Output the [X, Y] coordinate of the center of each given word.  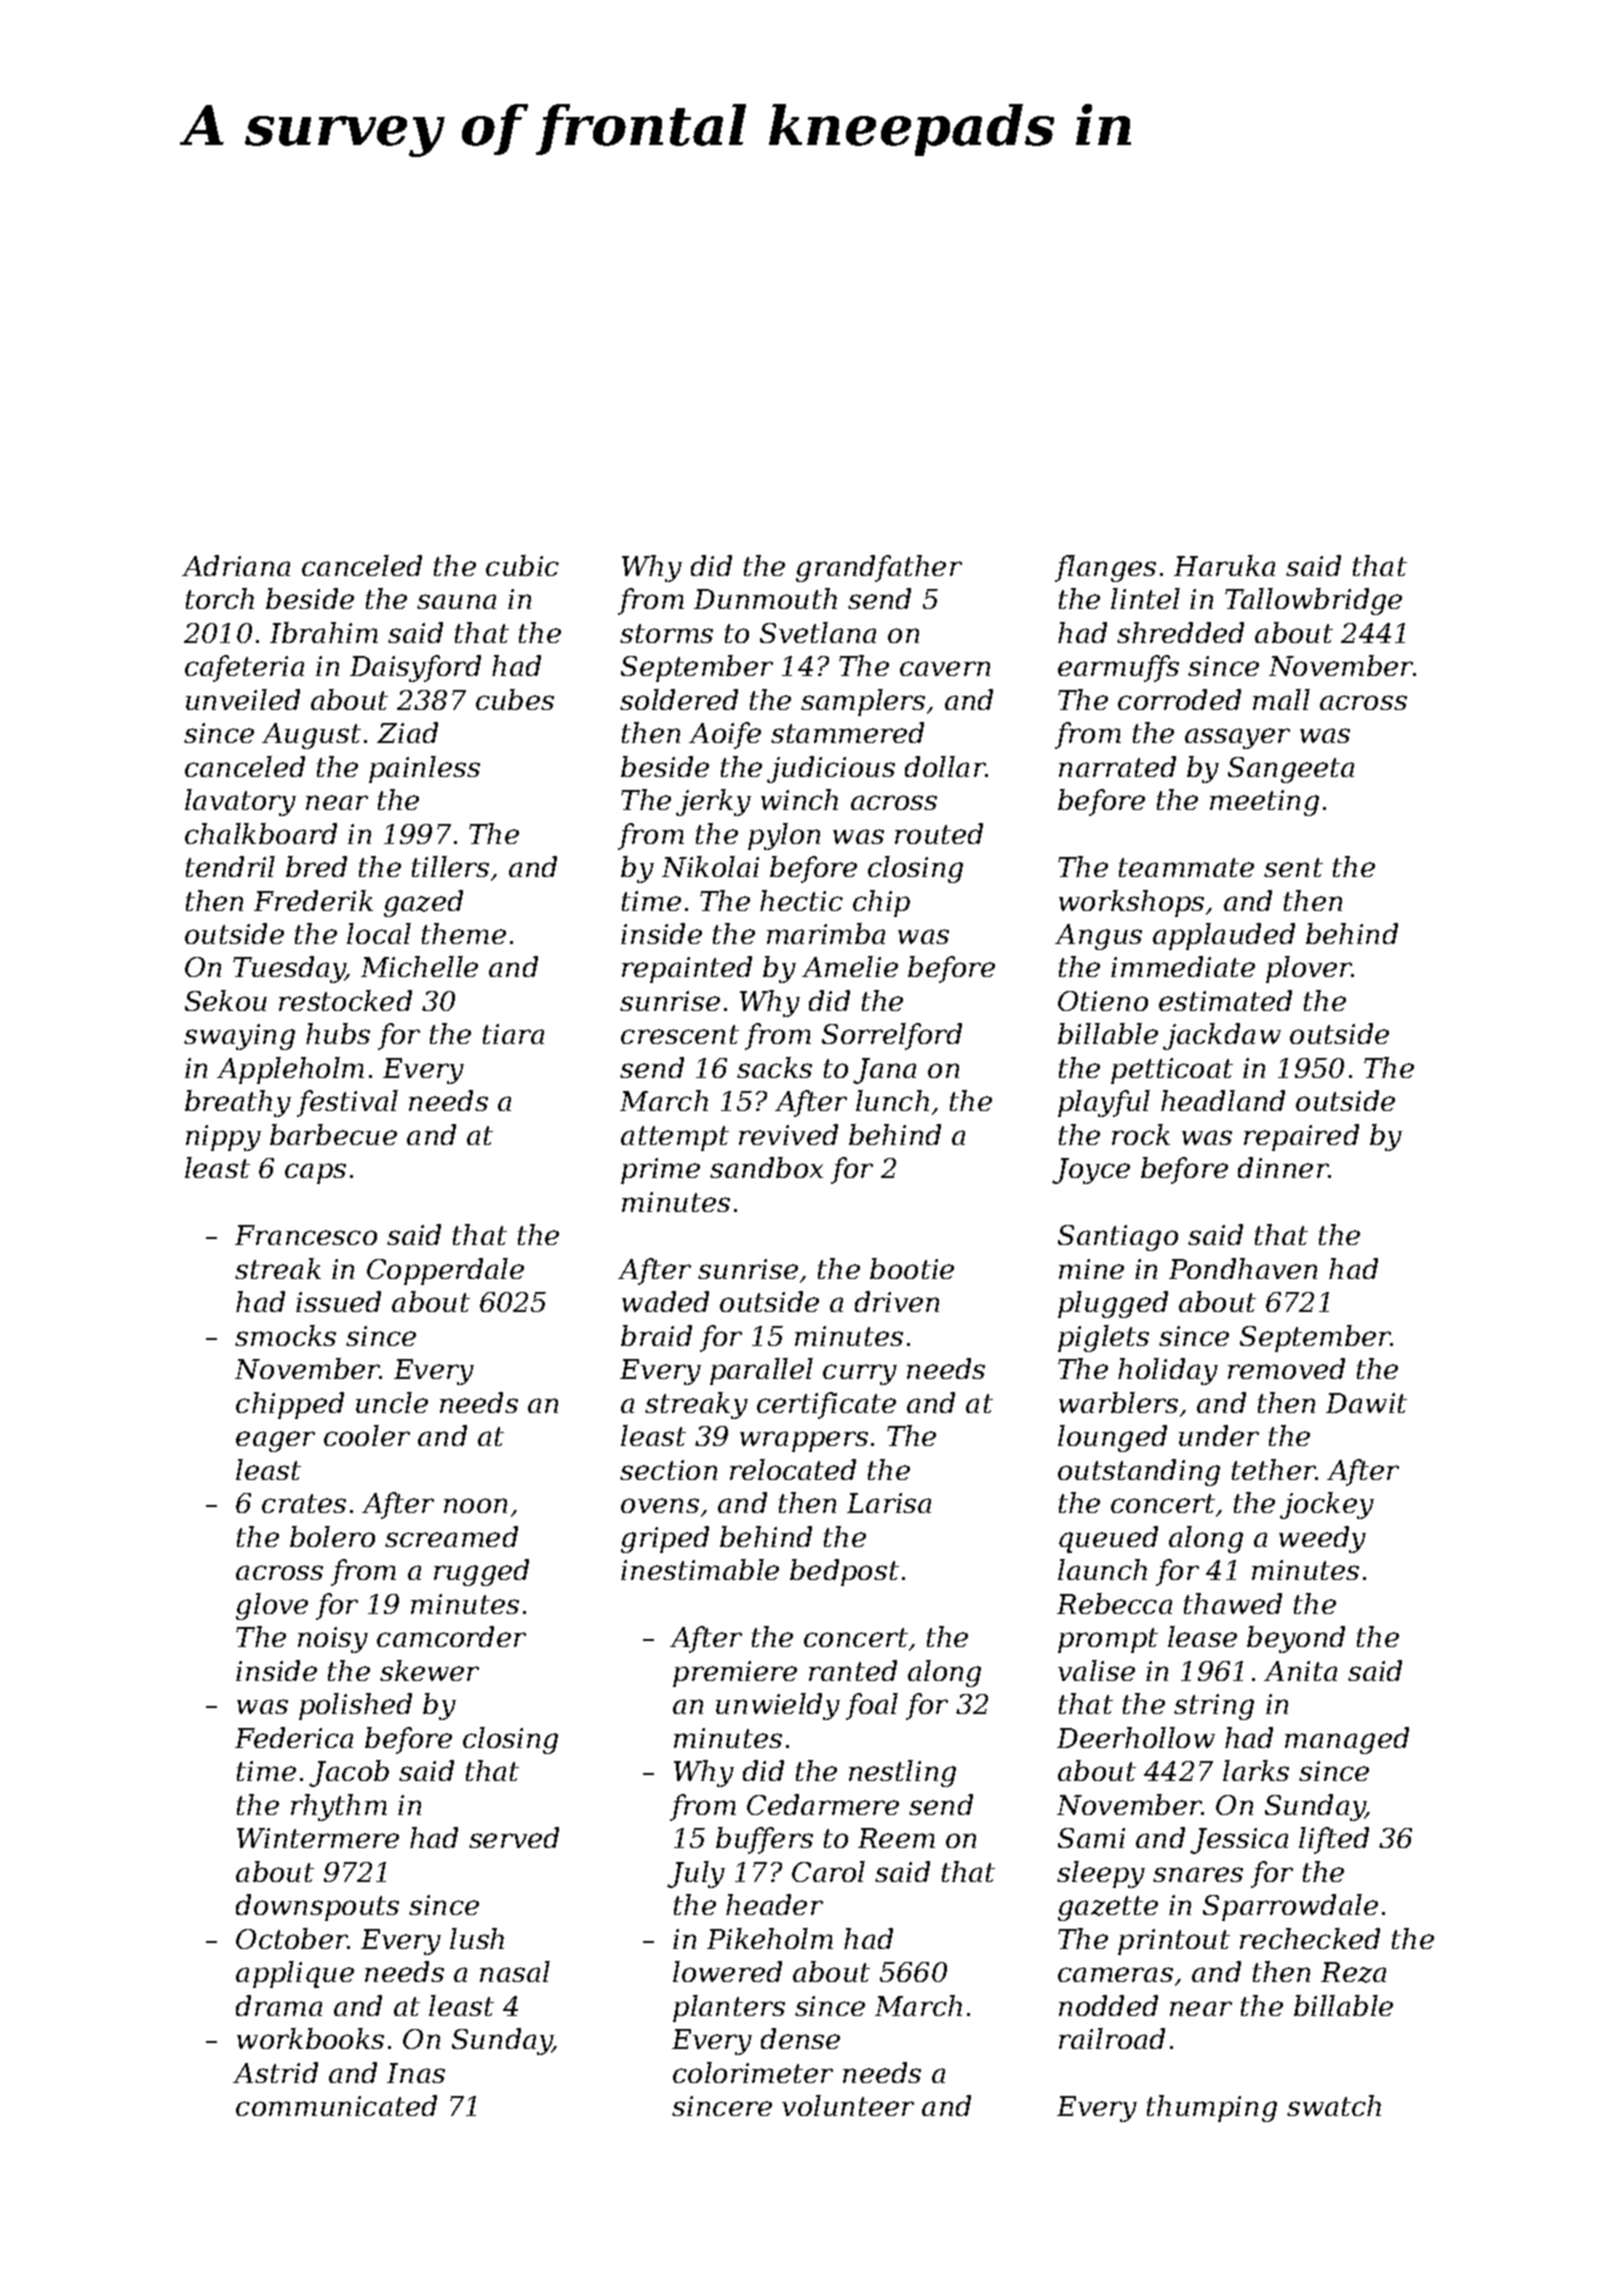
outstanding [1139, 1472]
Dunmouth [765, 598]
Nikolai [710, 866]
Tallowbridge [1313, 601]
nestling [902, 1773]
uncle [392, 1402]
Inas [416, 2073]
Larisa [889, 1503]
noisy [333, 1640]
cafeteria [244, 668]
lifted [1334, 1840]
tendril [230, 866]
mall [1281, 699]
